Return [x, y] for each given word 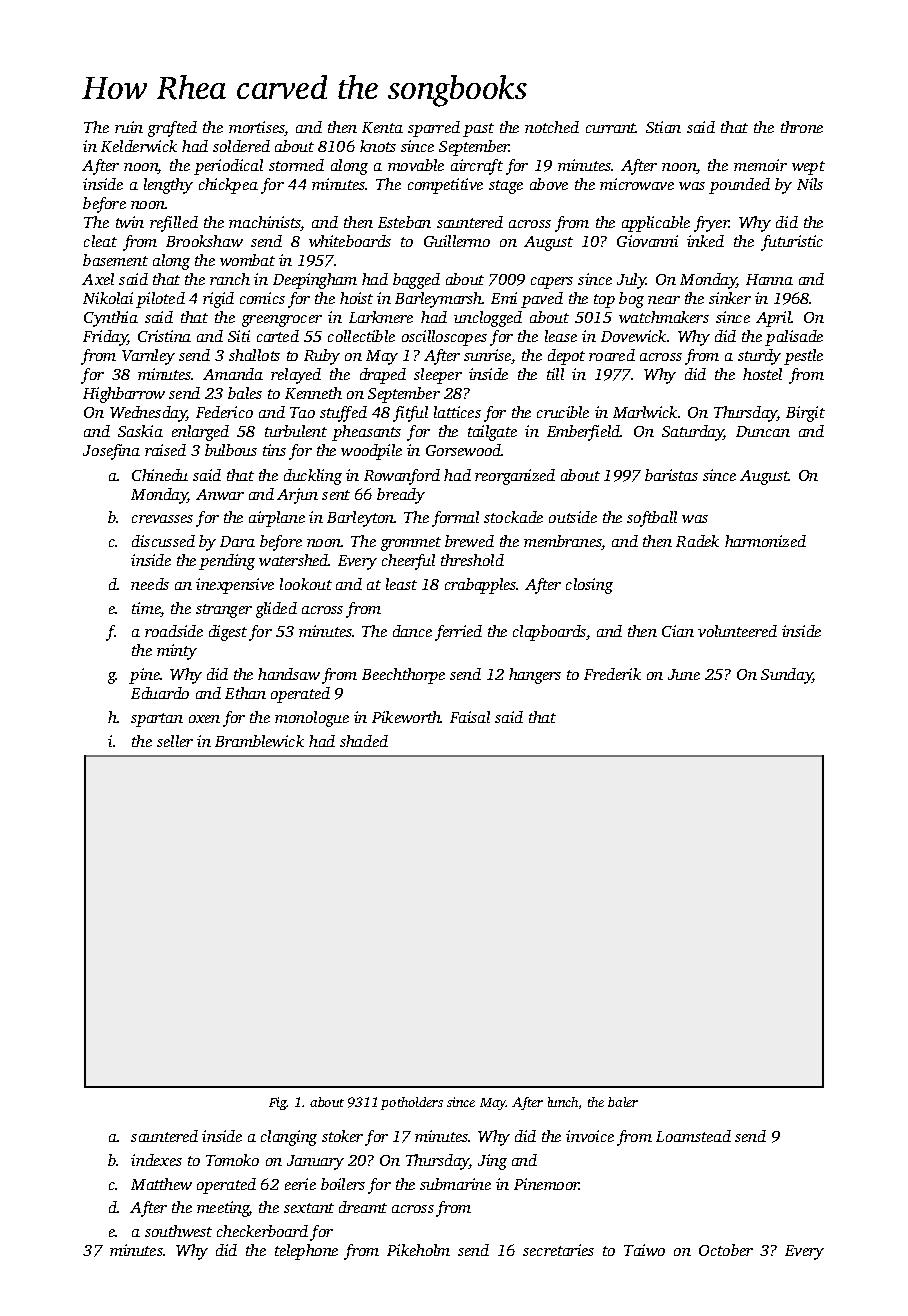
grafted [172, 129]
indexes [156, 1160]
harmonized [765, 541]
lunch [563, 1102]
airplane [277, 519]
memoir [760, 165]
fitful [410, 414]
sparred [434, 129]
